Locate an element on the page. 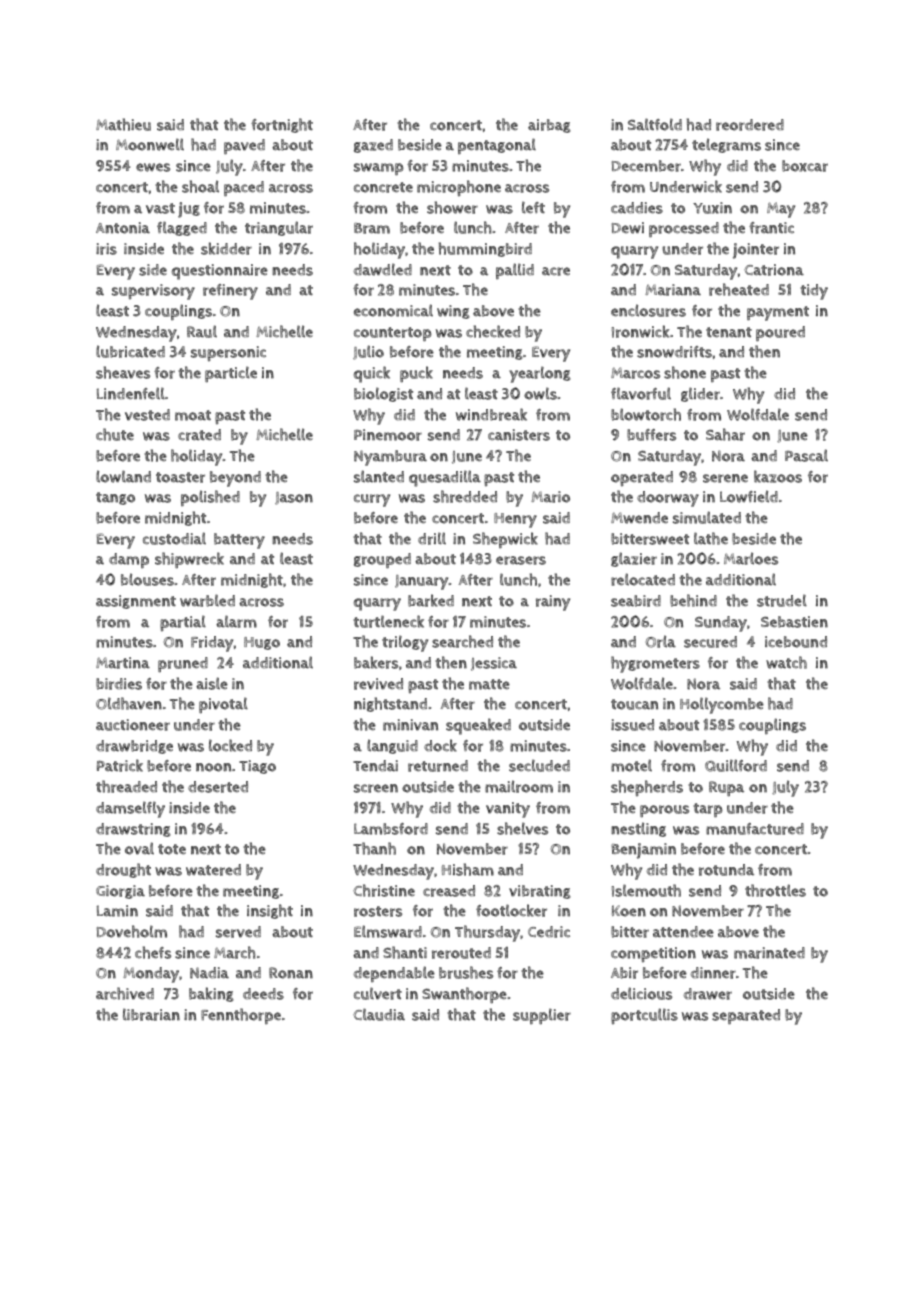  dawdled is located at coordinates (382, 269).
